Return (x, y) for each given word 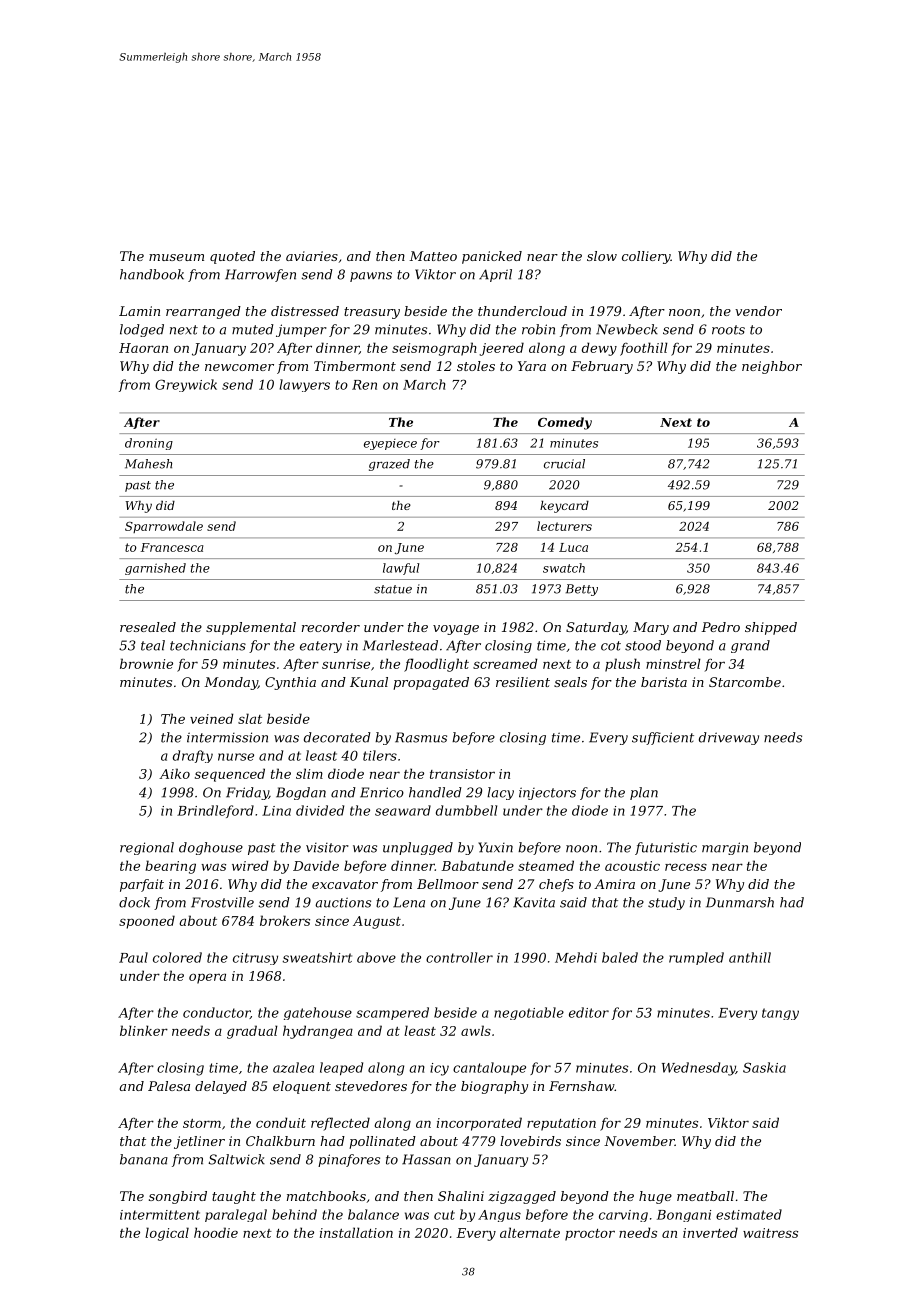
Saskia (764, 1067)
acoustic (632, 866)
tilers (380, 755)
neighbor (772, 367)
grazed (389, 465)
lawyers (304, 385)
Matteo (433, 256)
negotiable (529, 1013)
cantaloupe (489, 1068)
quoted (232, 257)
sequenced (230, 775)
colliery (646, 257)
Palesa (169, 1086)
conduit (281, 1122)
